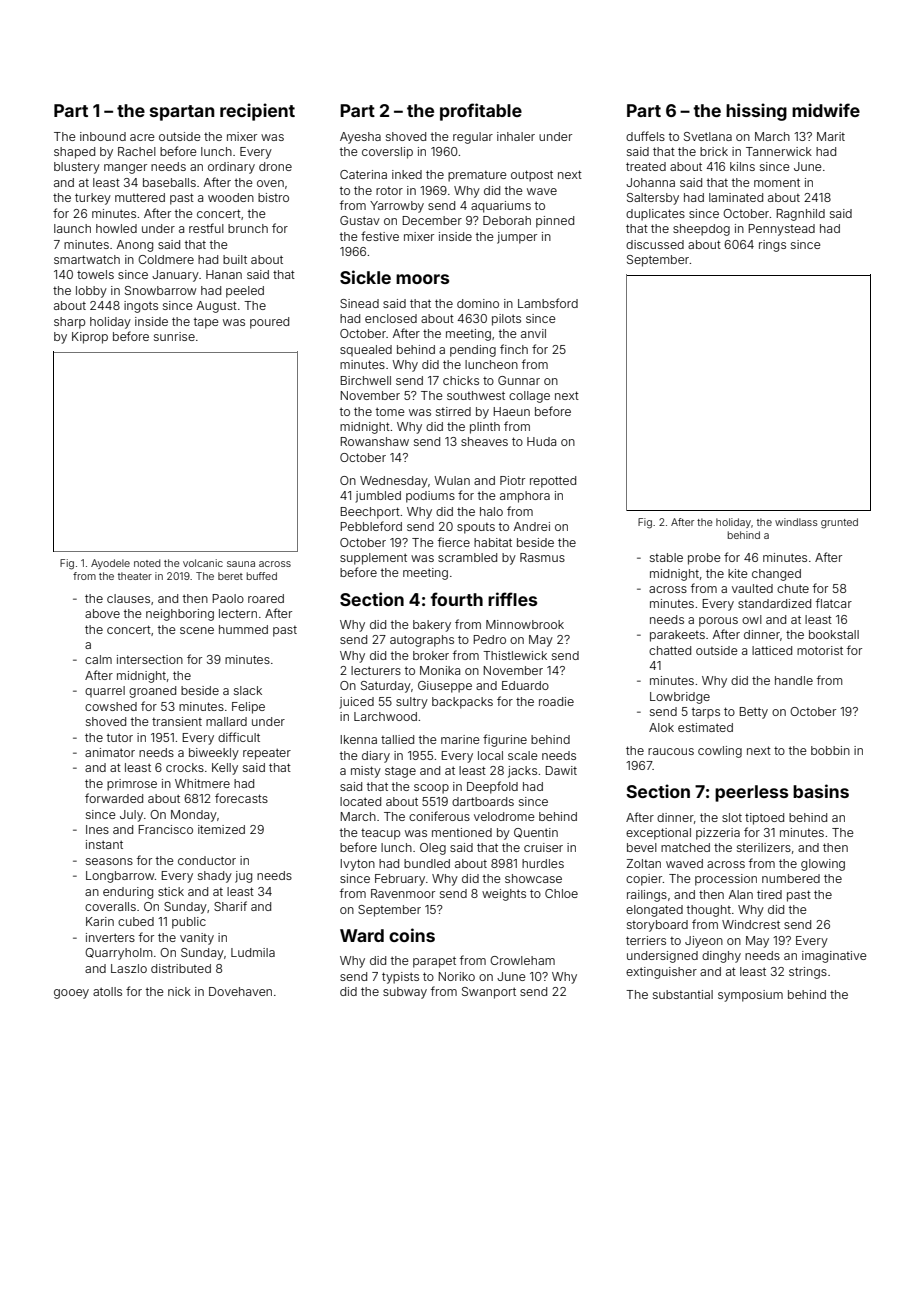 Image resolution: width=924 pixels, height=1308 pixels. Describe the element at coordinates (839, 523) in the image. I see `grunted` at that location.
